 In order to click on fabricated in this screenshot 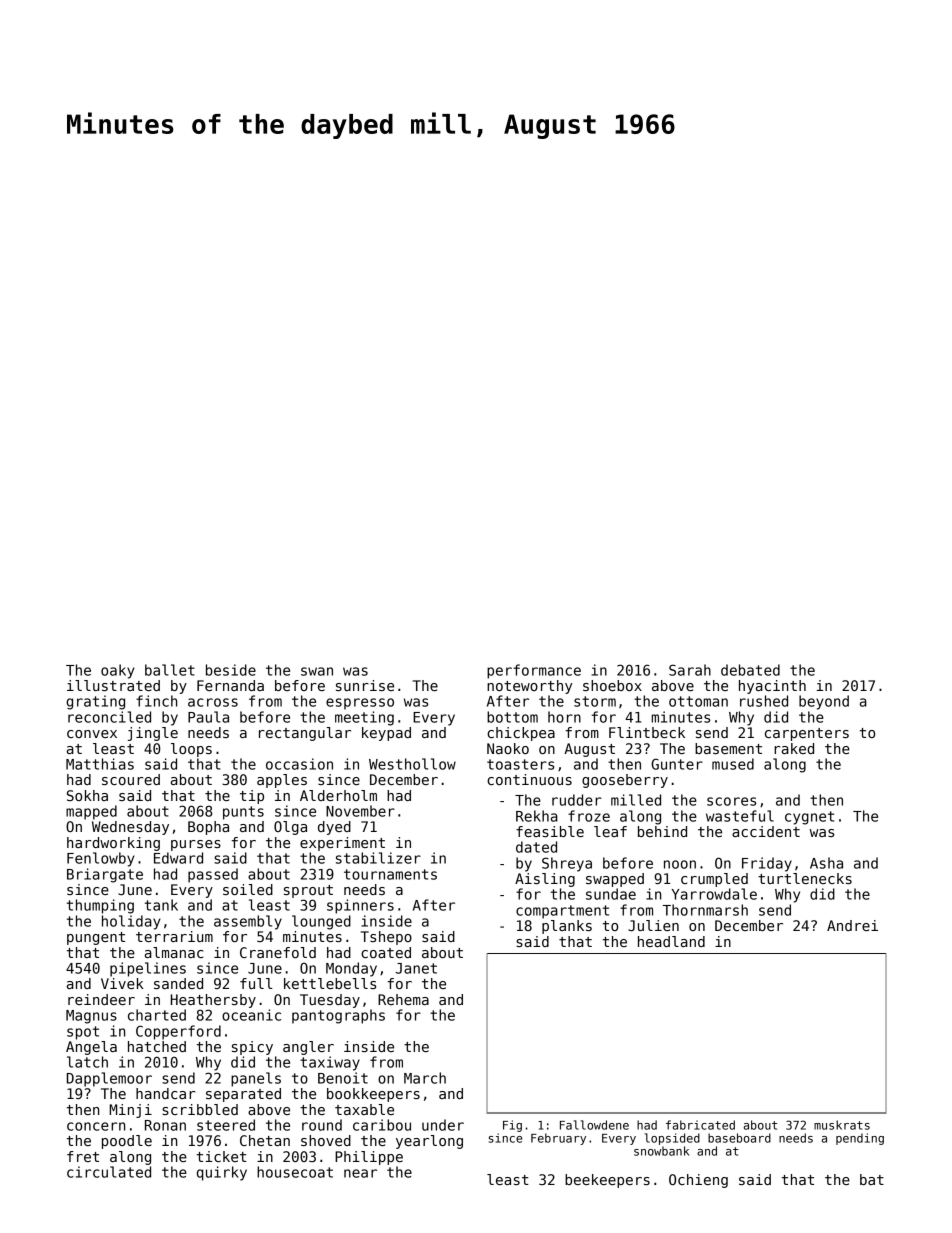, I will do `click(700, 1125)`.
